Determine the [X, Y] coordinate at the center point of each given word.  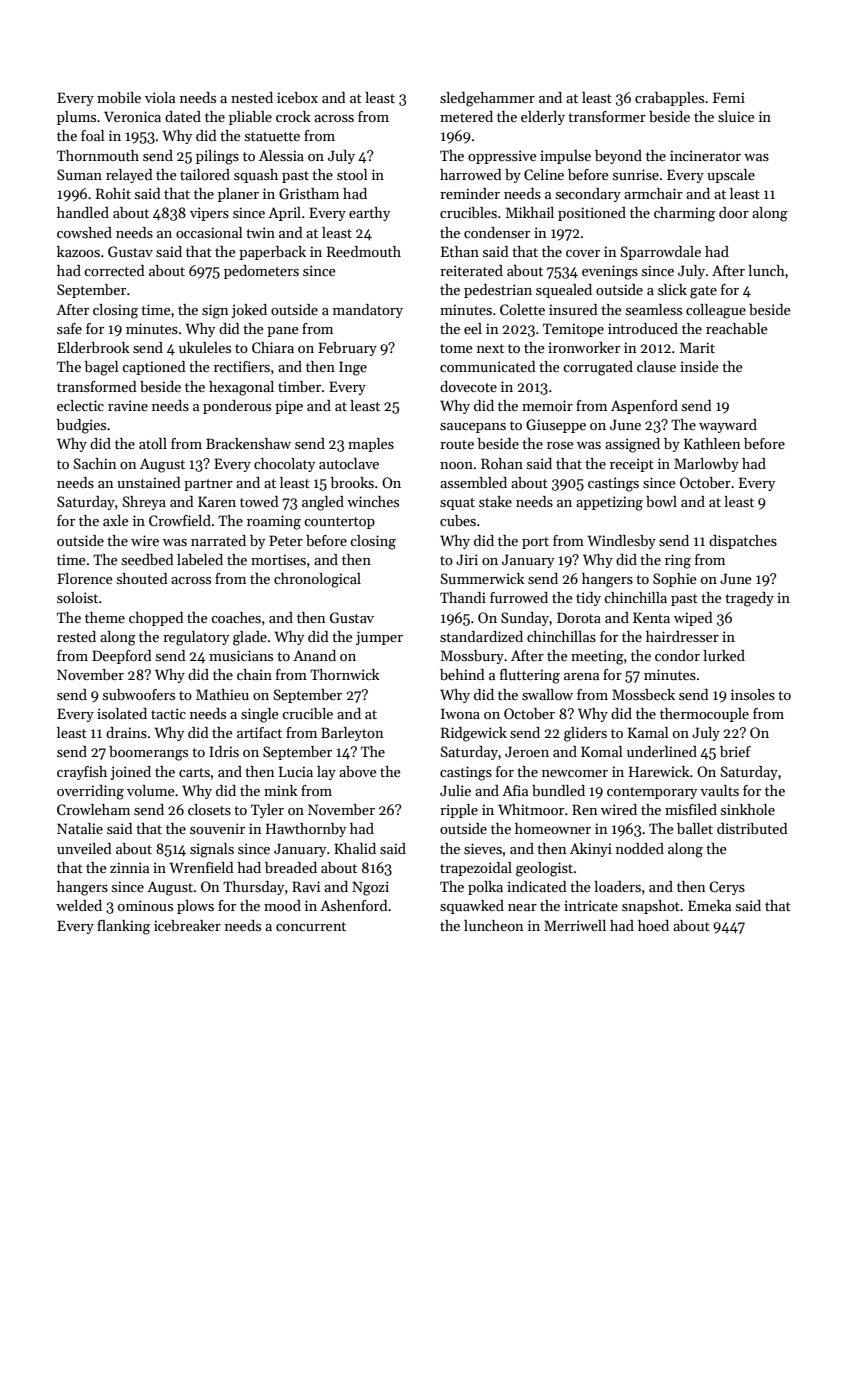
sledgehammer [487, 99]
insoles [753, 694]
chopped [156, 619]
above [358, 771]
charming [684, 214]
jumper [379, 638]
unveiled [84, 848]
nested [252, 97]
